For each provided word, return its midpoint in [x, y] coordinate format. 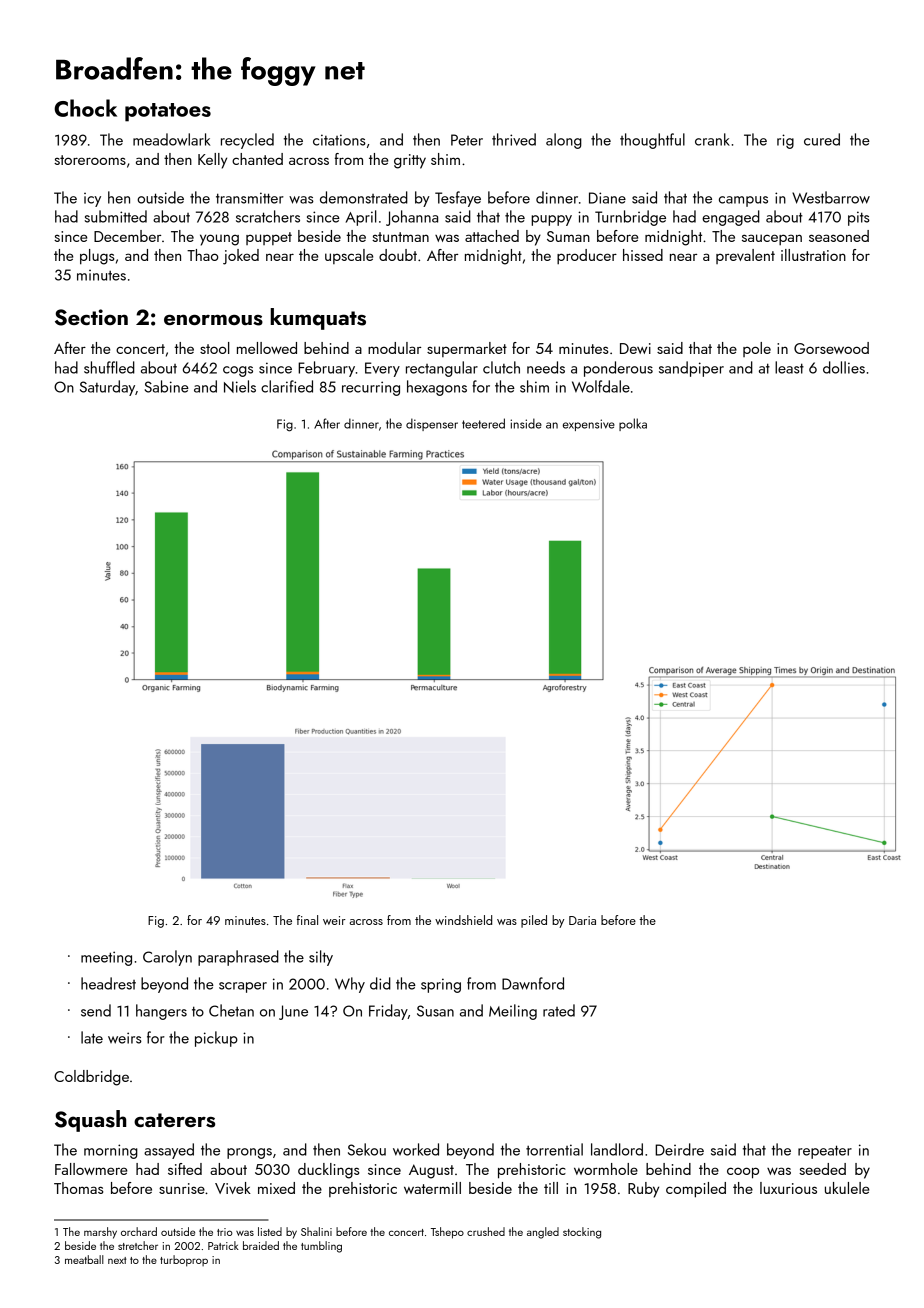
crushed [486, 1231]
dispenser [432, 424]
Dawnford [533, 983]
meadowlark [171, 139]
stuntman [400, 237]
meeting [106, 958]
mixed [276, 1188]
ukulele [847, 1188]
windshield [463, 920]
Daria [582, 920]
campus [743, 201]
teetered [483, 423]
